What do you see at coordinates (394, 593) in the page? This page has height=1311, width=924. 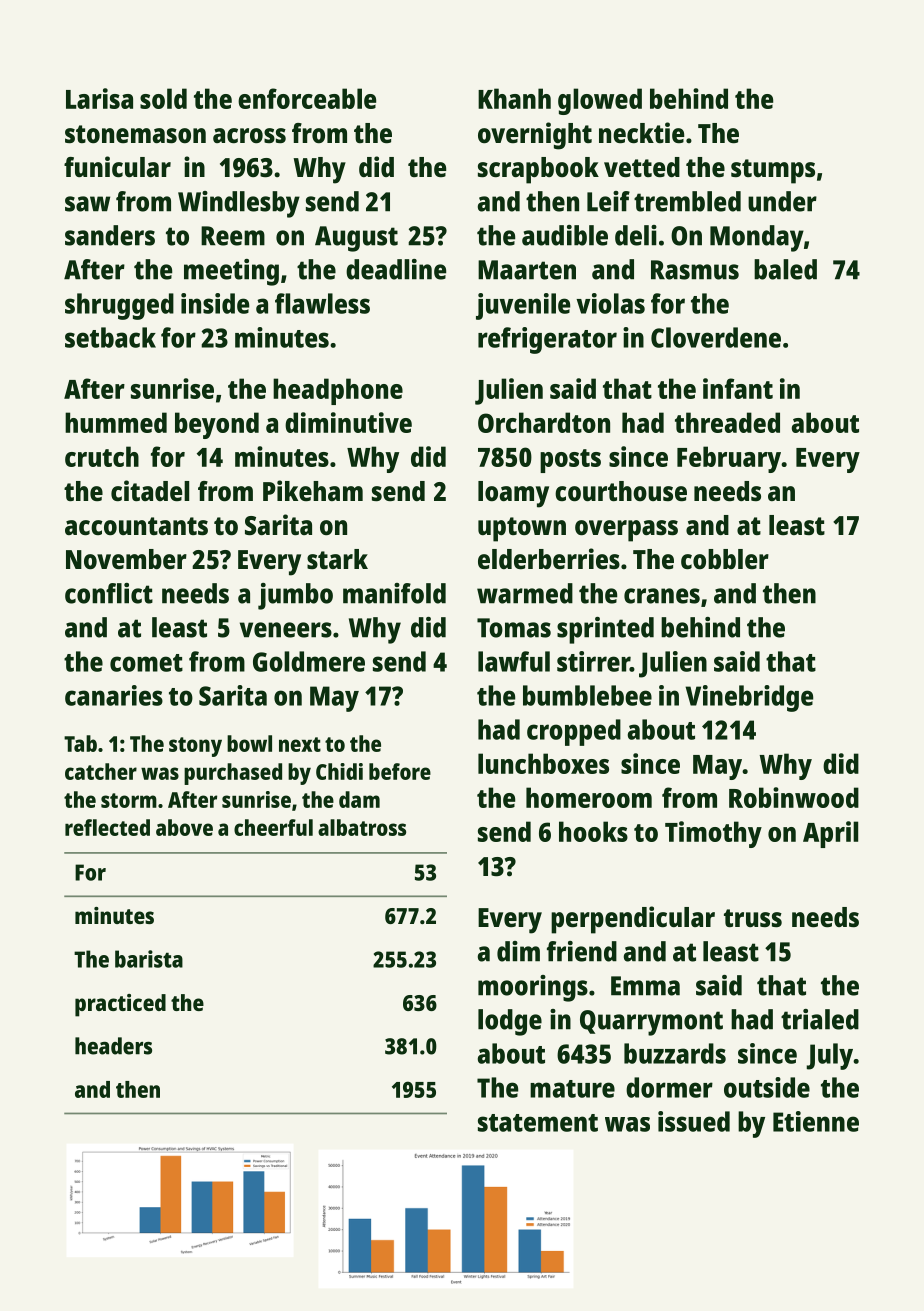 I see `manifold` at bounding box center [394, 593].
